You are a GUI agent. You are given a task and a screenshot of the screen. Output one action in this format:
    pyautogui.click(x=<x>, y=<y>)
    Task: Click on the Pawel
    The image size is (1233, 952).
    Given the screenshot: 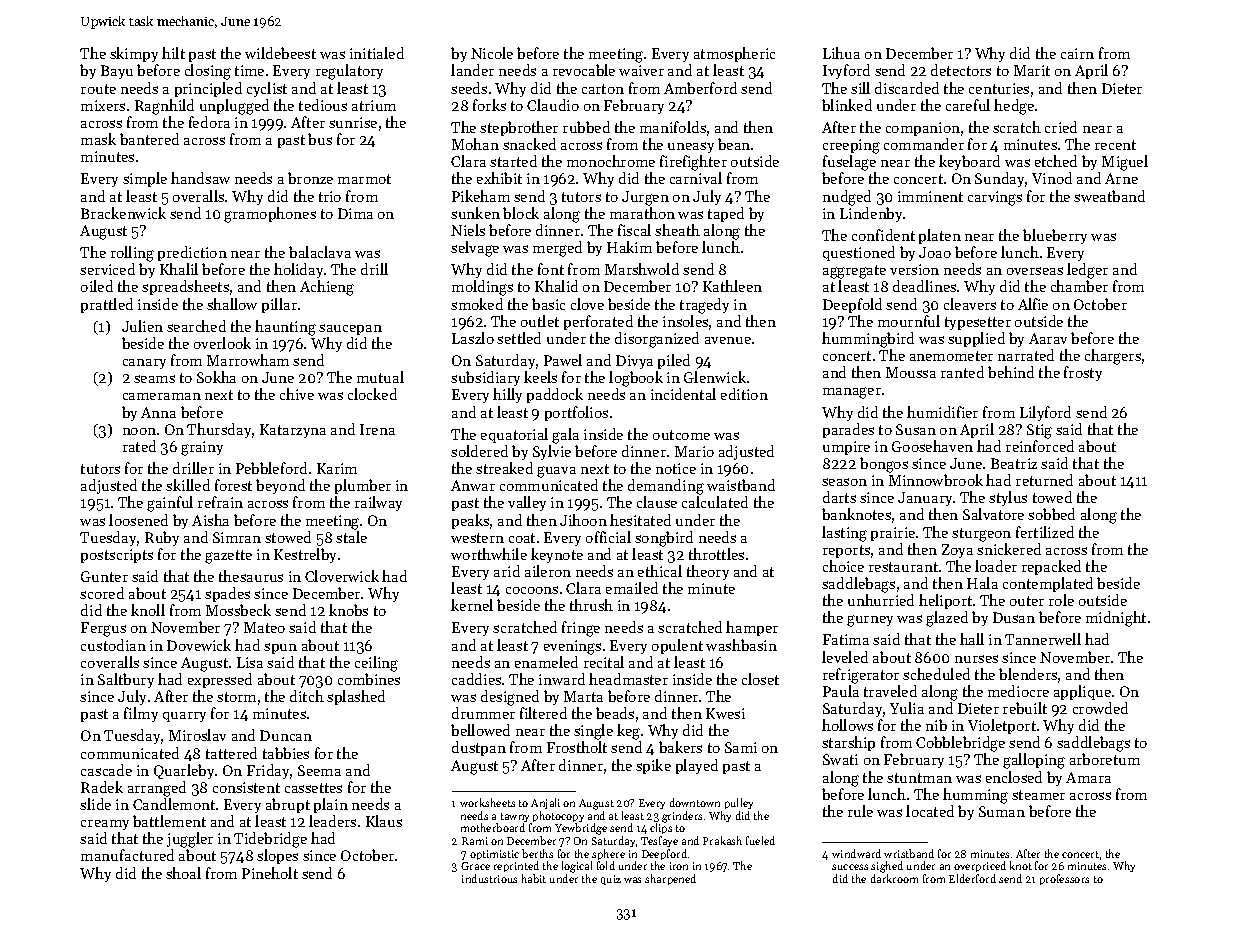 What is the action you would take?
    pyautogui.click(x=563, y=360)
